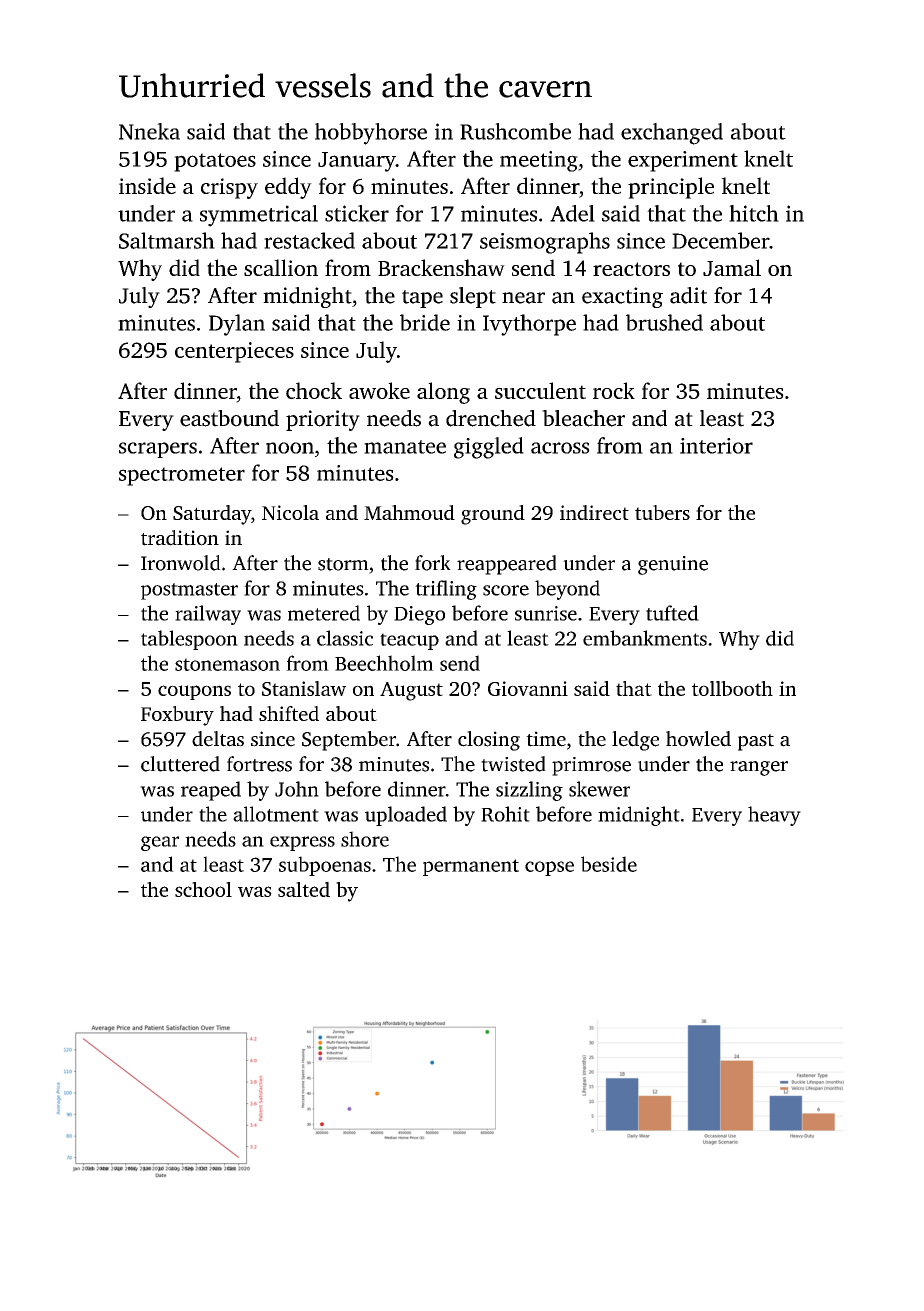  What do you see at coordinates (379, 390) in the page?
I see `awoke` at bounding box center [379, 390].
